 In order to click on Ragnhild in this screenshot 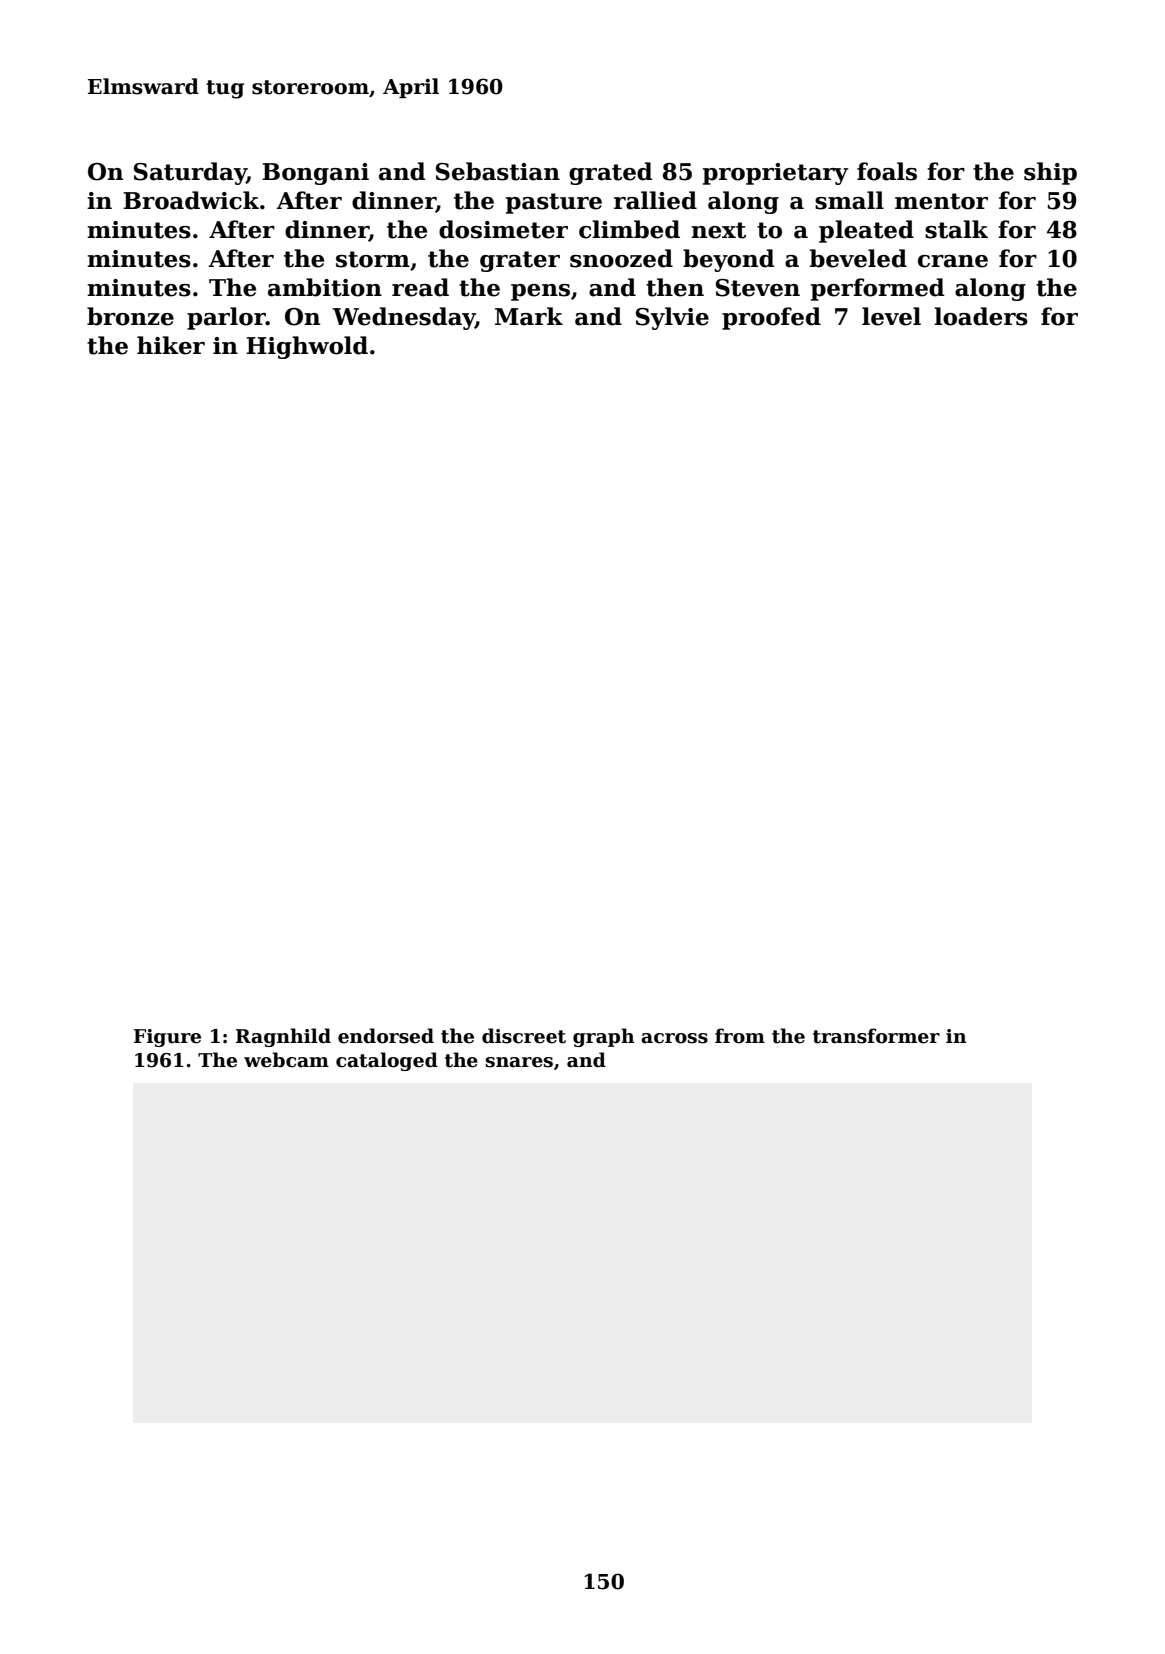, I will do `click(283, 1037)`.
